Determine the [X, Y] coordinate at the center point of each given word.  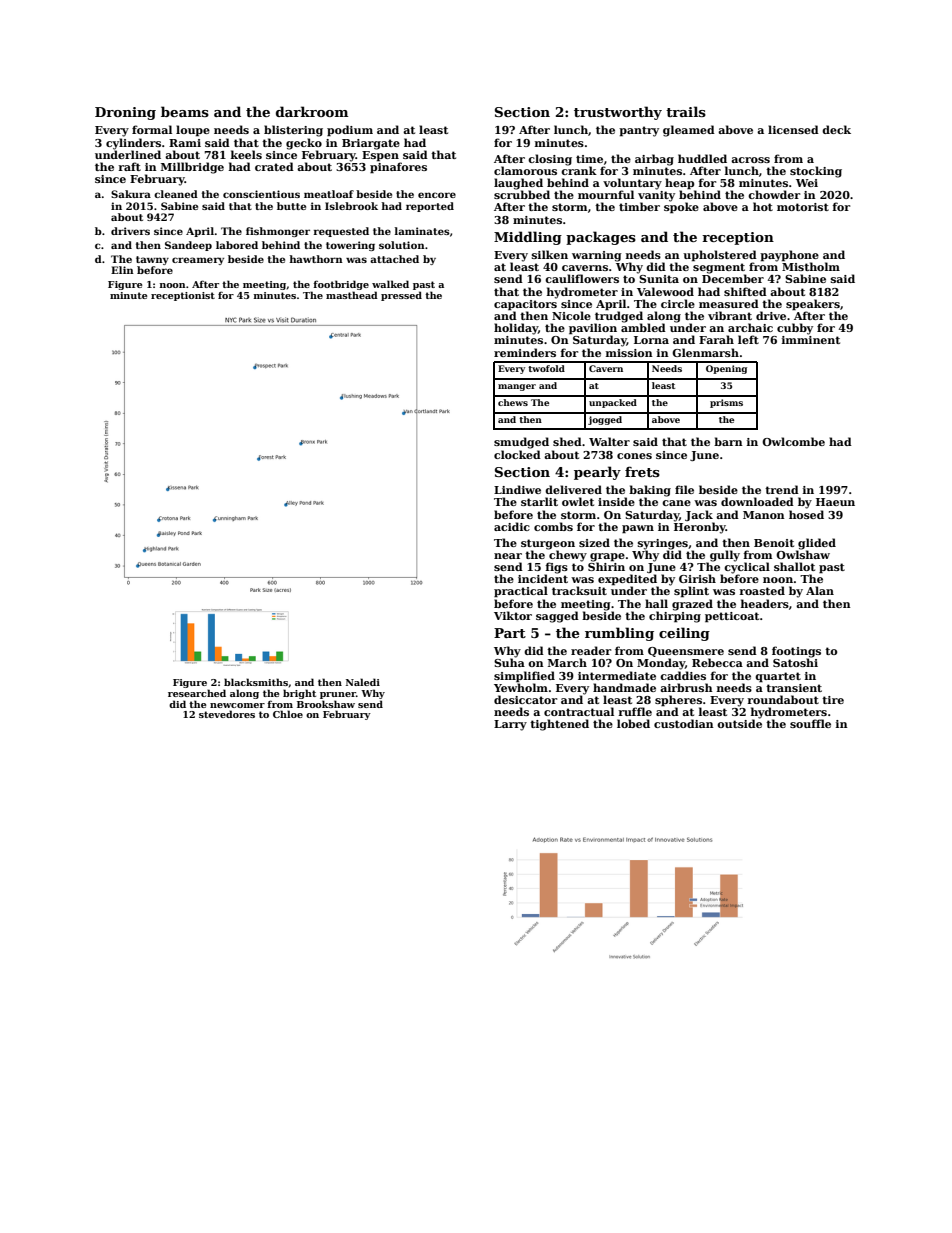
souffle [810, 723]
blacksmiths [256, 682]
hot [763, 206]
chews [513, 402]
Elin [122, 270]
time [589, 159]
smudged [521, 443]
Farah [716, 339]
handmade [624, 687]
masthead [352, 295]
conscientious [261, 194]
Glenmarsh [705, 352]
